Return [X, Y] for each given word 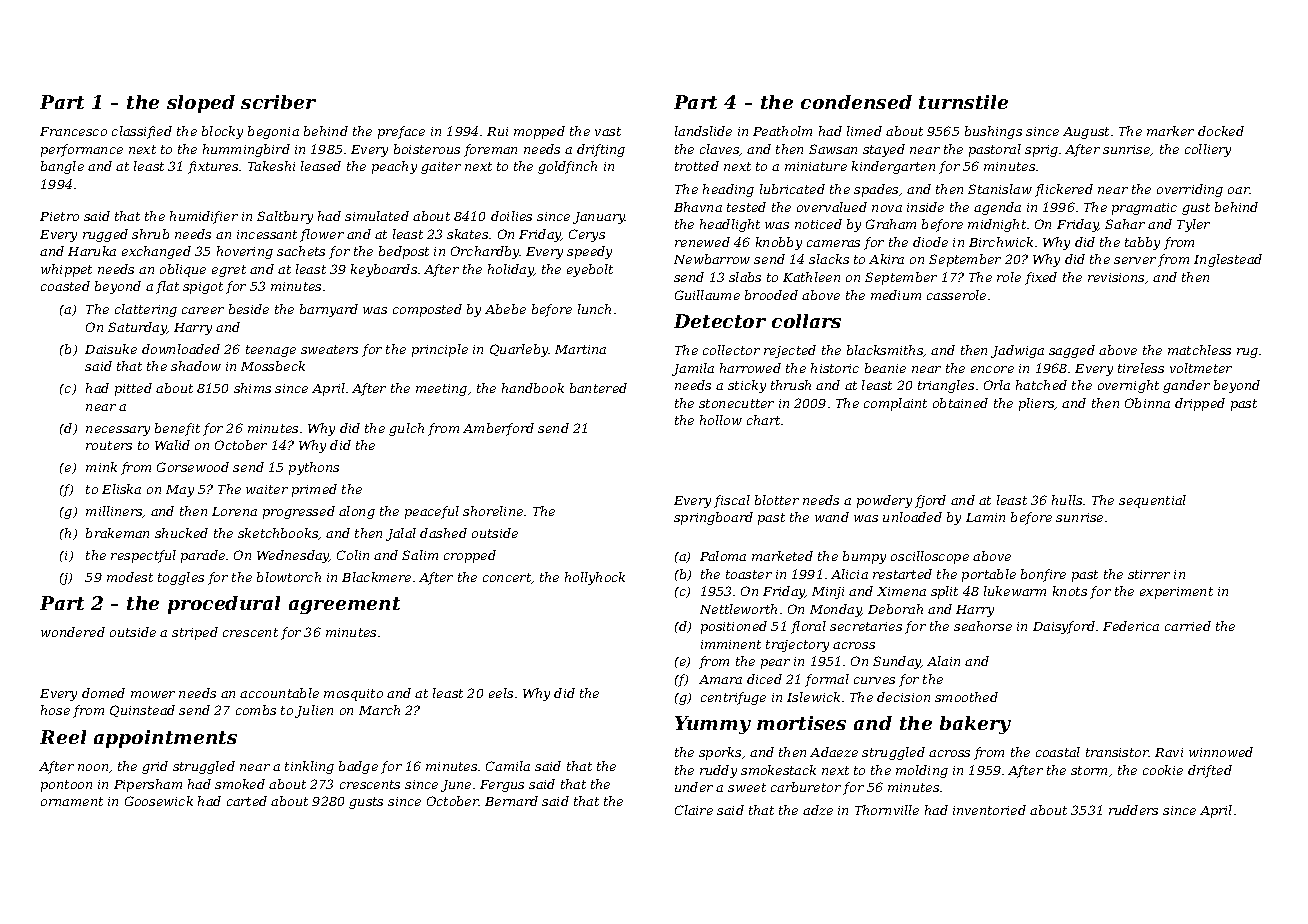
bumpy [864, 557]
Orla [997, 385]
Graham [891, 224]
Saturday [137, 328]
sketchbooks [278, 534]
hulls [1067, 500]
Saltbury [285, 217]
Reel [63, 737]
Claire [694, 810]
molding [922, 771]
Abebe [505, 309]
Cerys [587, 235]
